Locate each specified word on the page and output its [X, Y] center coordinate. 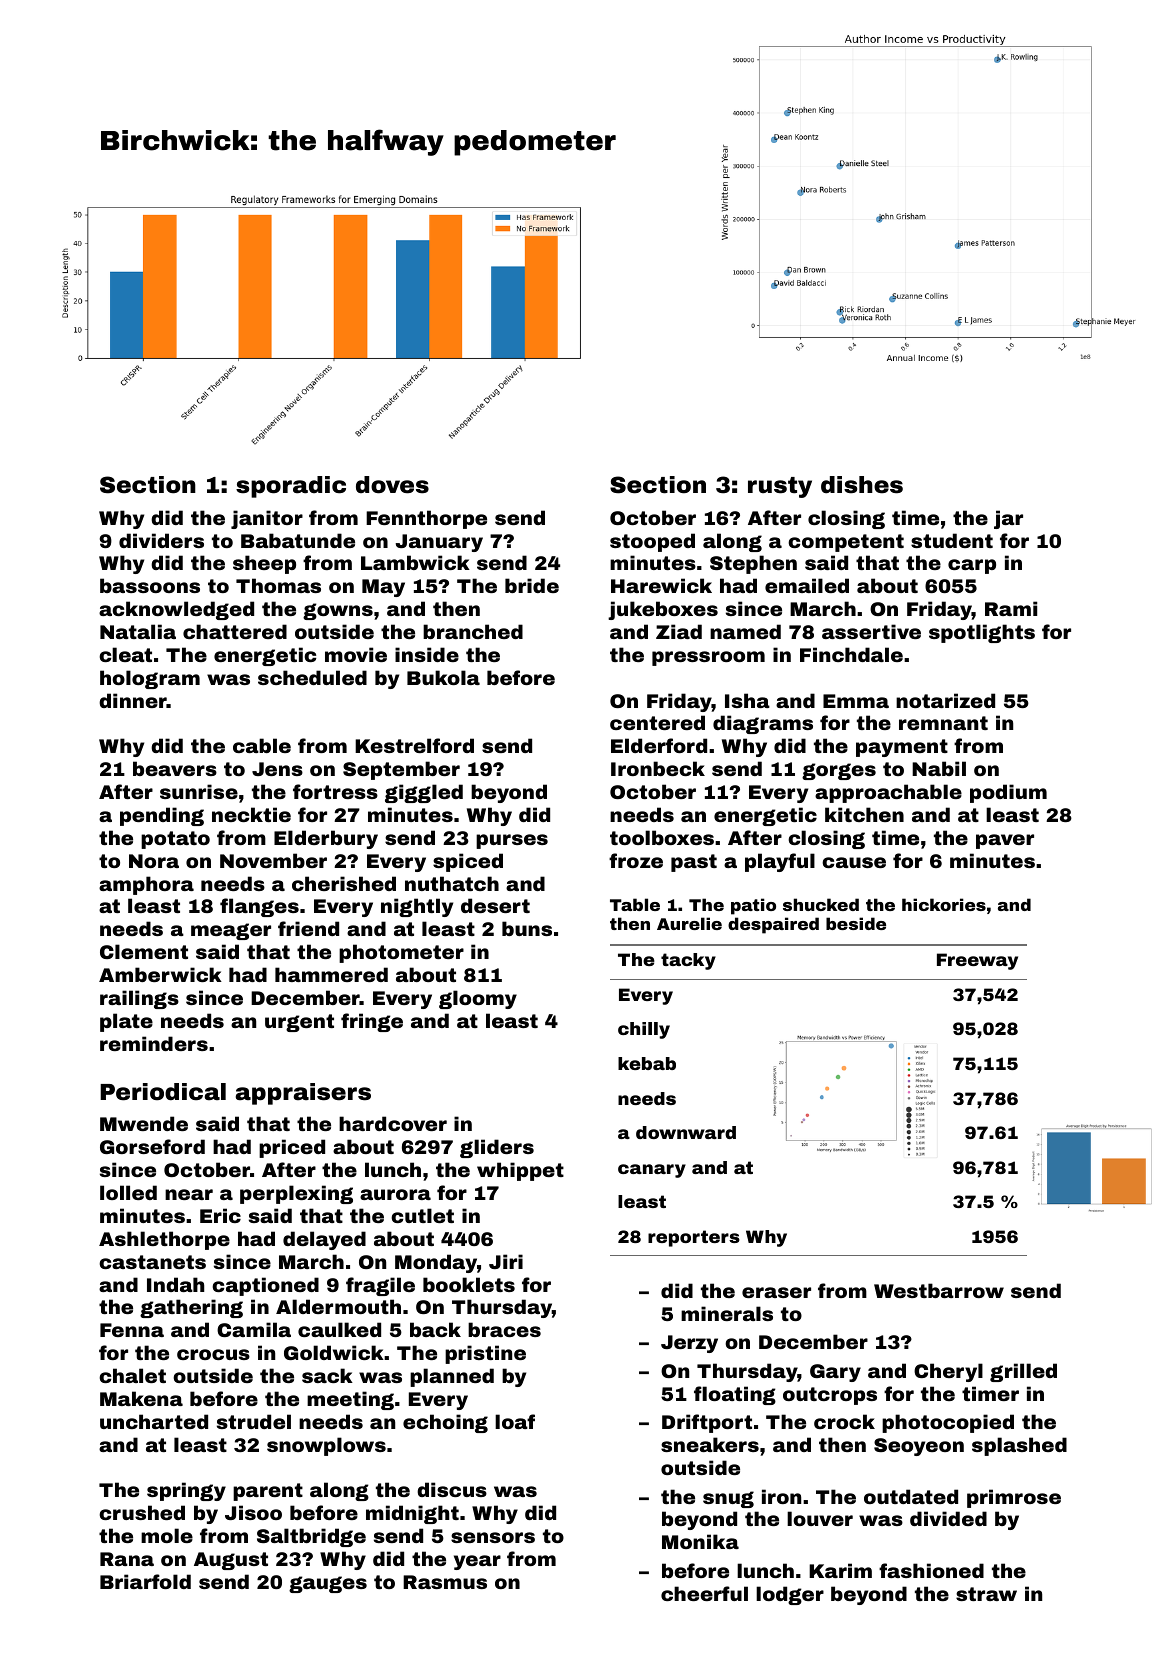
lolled [128, 1192]
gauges [328, 1584]
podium [1008, 793]
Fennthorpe [426, 519]
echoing [445, 1423]
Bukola [443, 677]
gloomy [478, 999]
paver [1005, 841]
